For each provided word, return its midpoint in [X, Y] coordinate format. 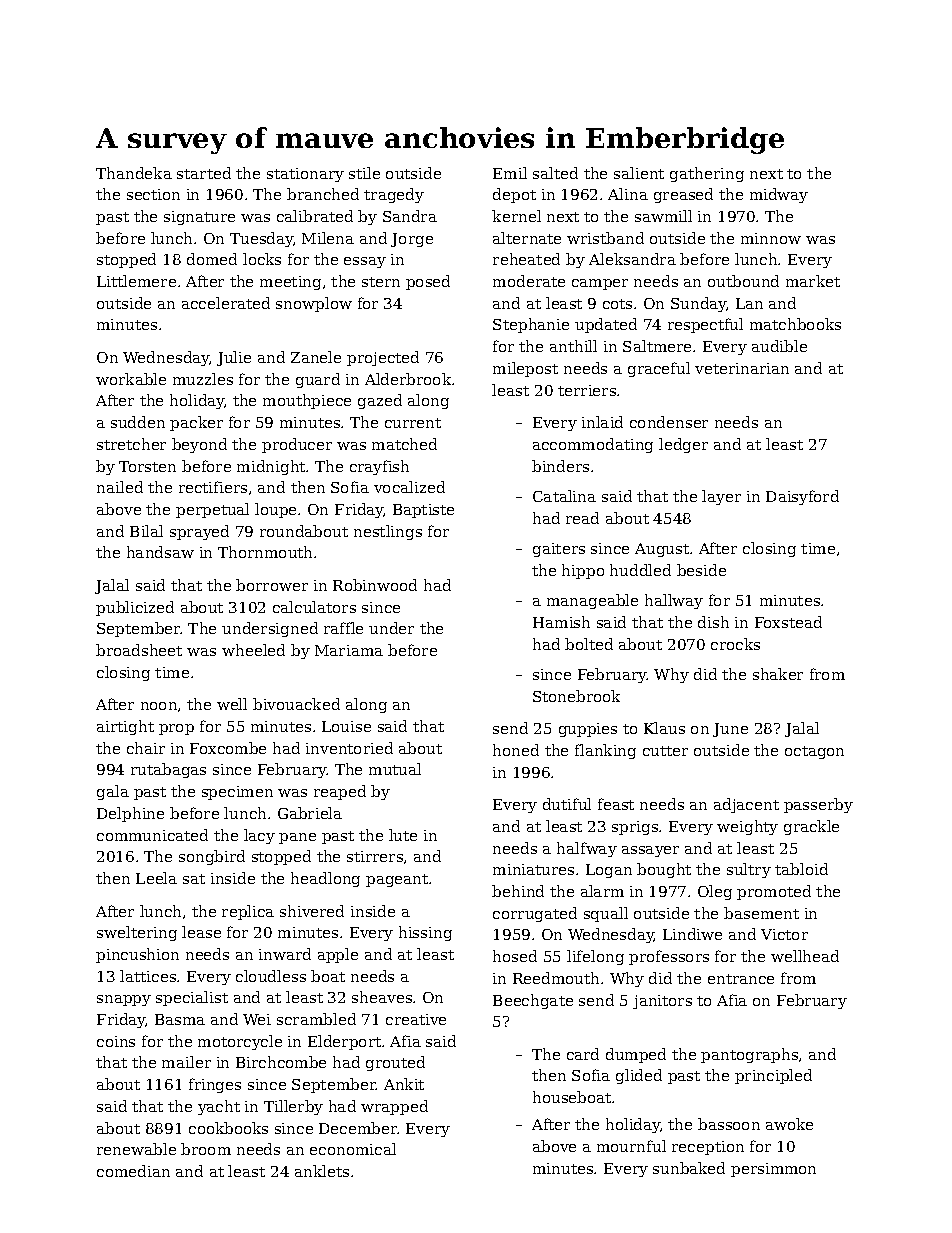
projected [383, 358]
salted [555, 173]
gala [113, 792]
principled [773, 1076]
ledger [683, 445]
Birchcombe [281, 1062]
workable [131, 379]
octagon [814, 752]
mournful [631, 1146]
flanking [605, 751]
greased [683, 195]
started [204, 173]
